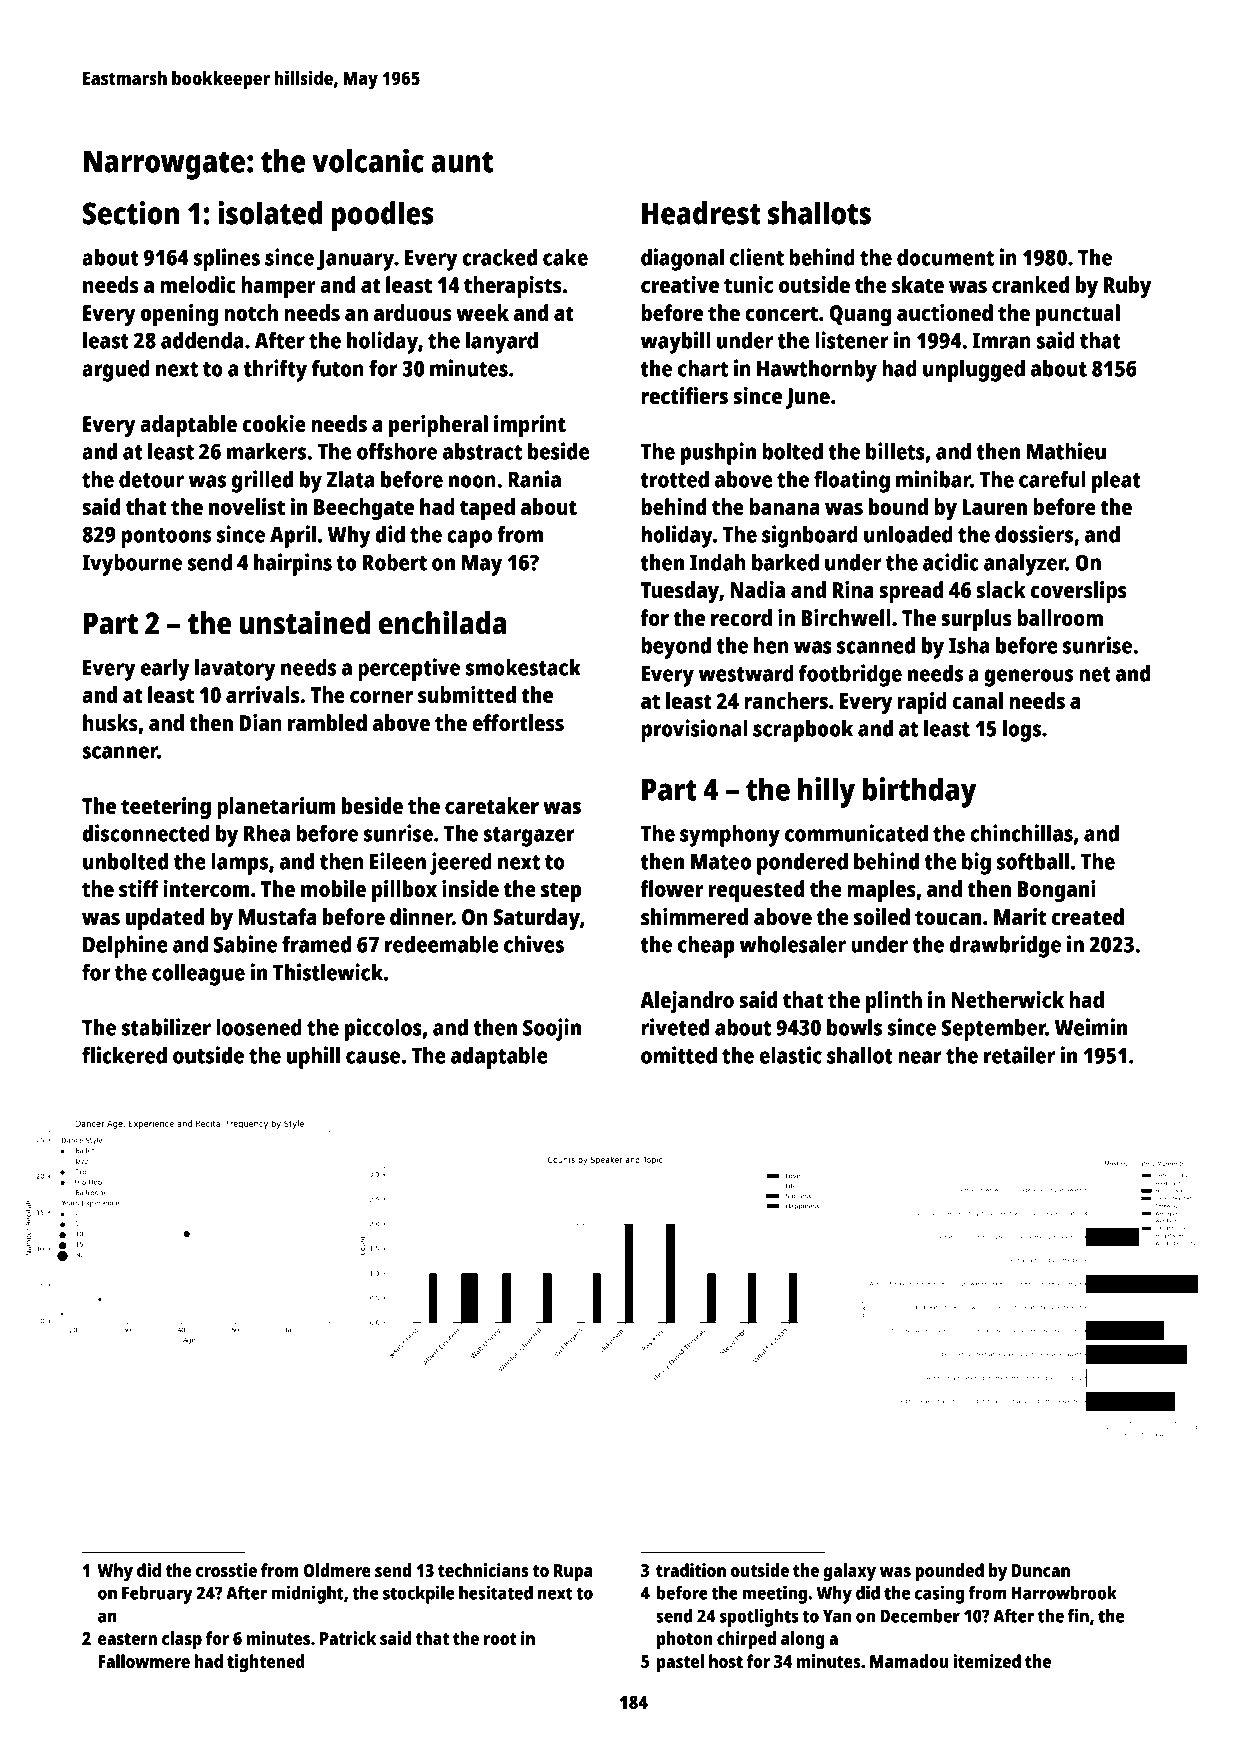 The width and height of the page is (1238, 1750). I want to click on uphill, so click(313, 1057).
